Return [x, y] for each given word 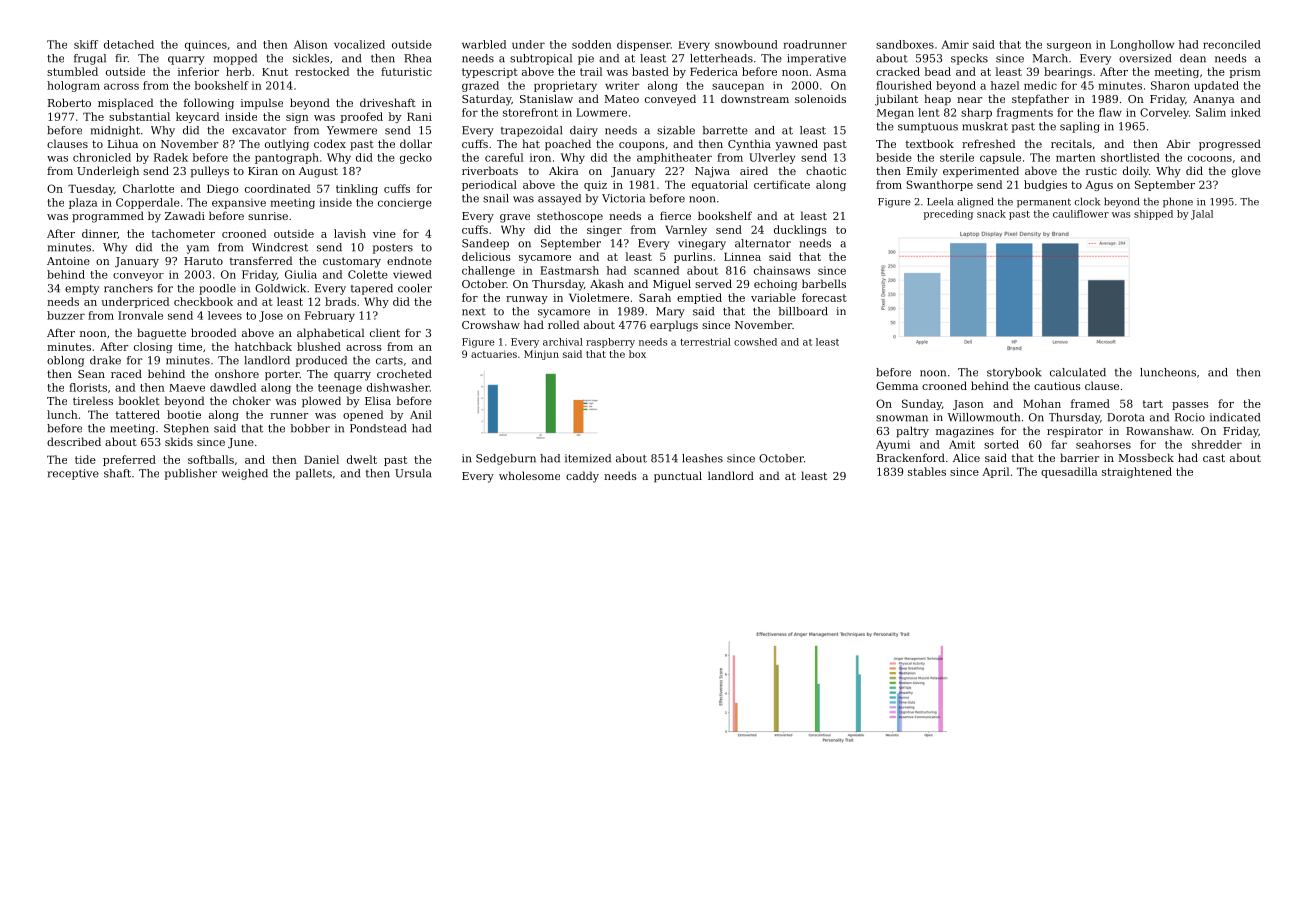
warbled [484, 44]
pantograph [287, 158]
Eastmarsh [569, 270]
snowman [902, 418]
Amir [955, 44]
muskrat [985, 126]
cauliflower [1081, 214]
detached [129, 44]
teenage [340, 389]
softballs [211, 459]
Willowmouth [983, 417]
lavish [350, 233]
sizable [676, 130]
